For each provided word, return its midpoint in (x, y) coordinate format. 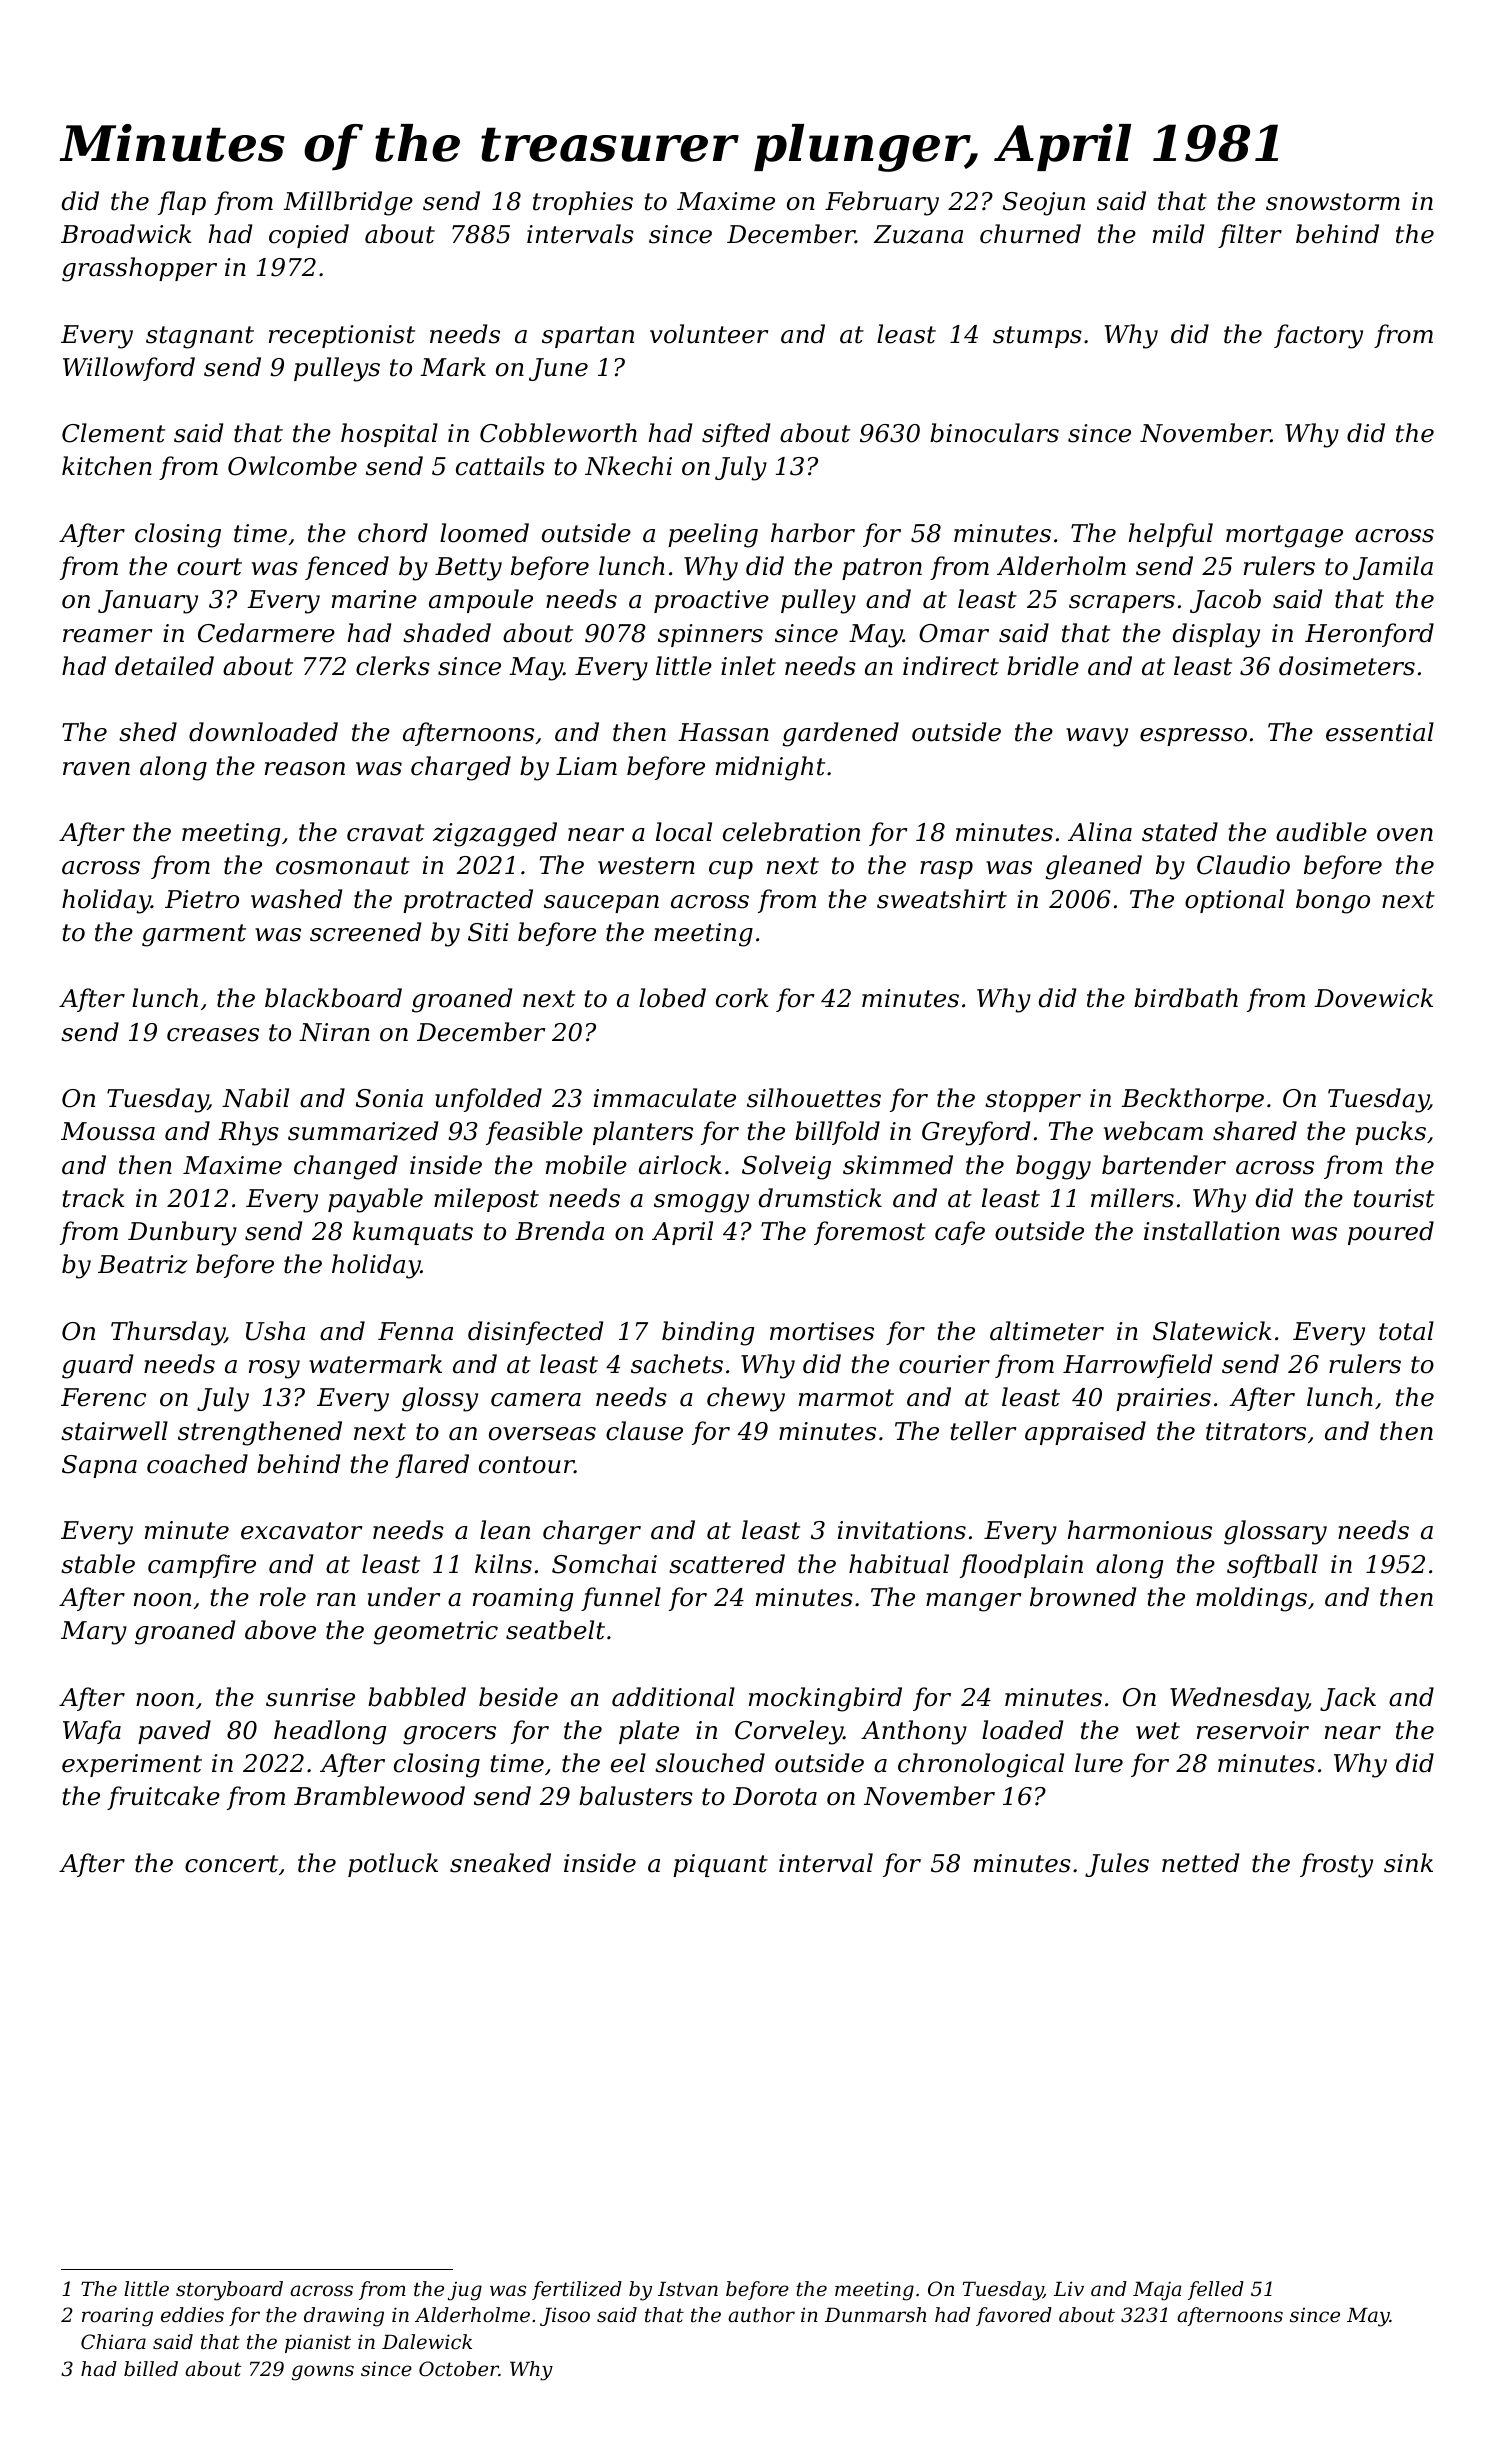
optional (1234, 901)
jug (465, 2291)
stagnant (200, 337)
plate (649, 1732)
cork (742, 998)
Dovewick (1373, 998)
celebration (791, 832)
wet (1158, 1731)
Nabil (255, 1098)
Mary (94, 1633)
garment (194, 935)
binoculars (994, 433)
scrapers (1122, 604)
